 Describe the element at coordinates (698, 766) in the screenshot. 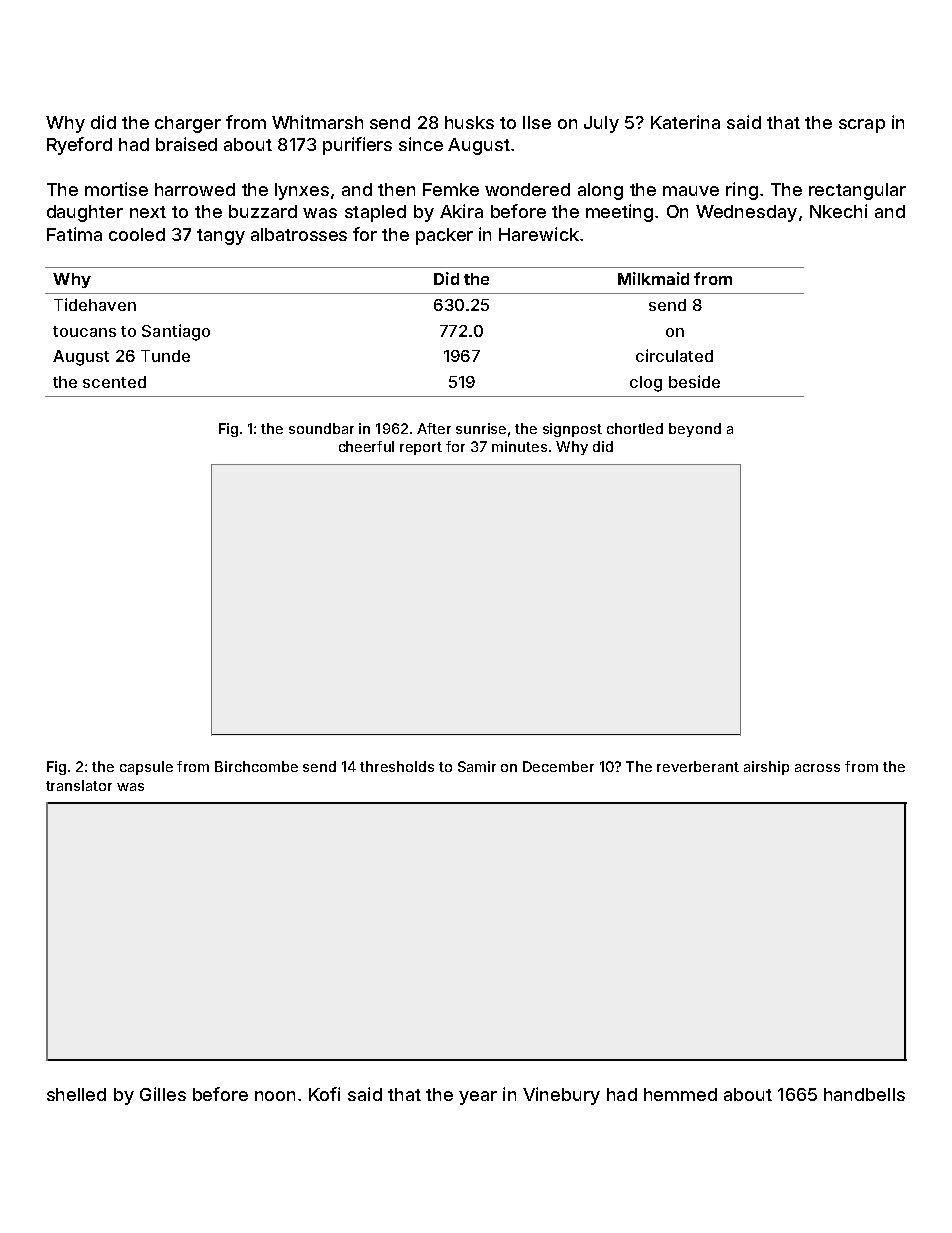

I see `reverberant` at that location.
